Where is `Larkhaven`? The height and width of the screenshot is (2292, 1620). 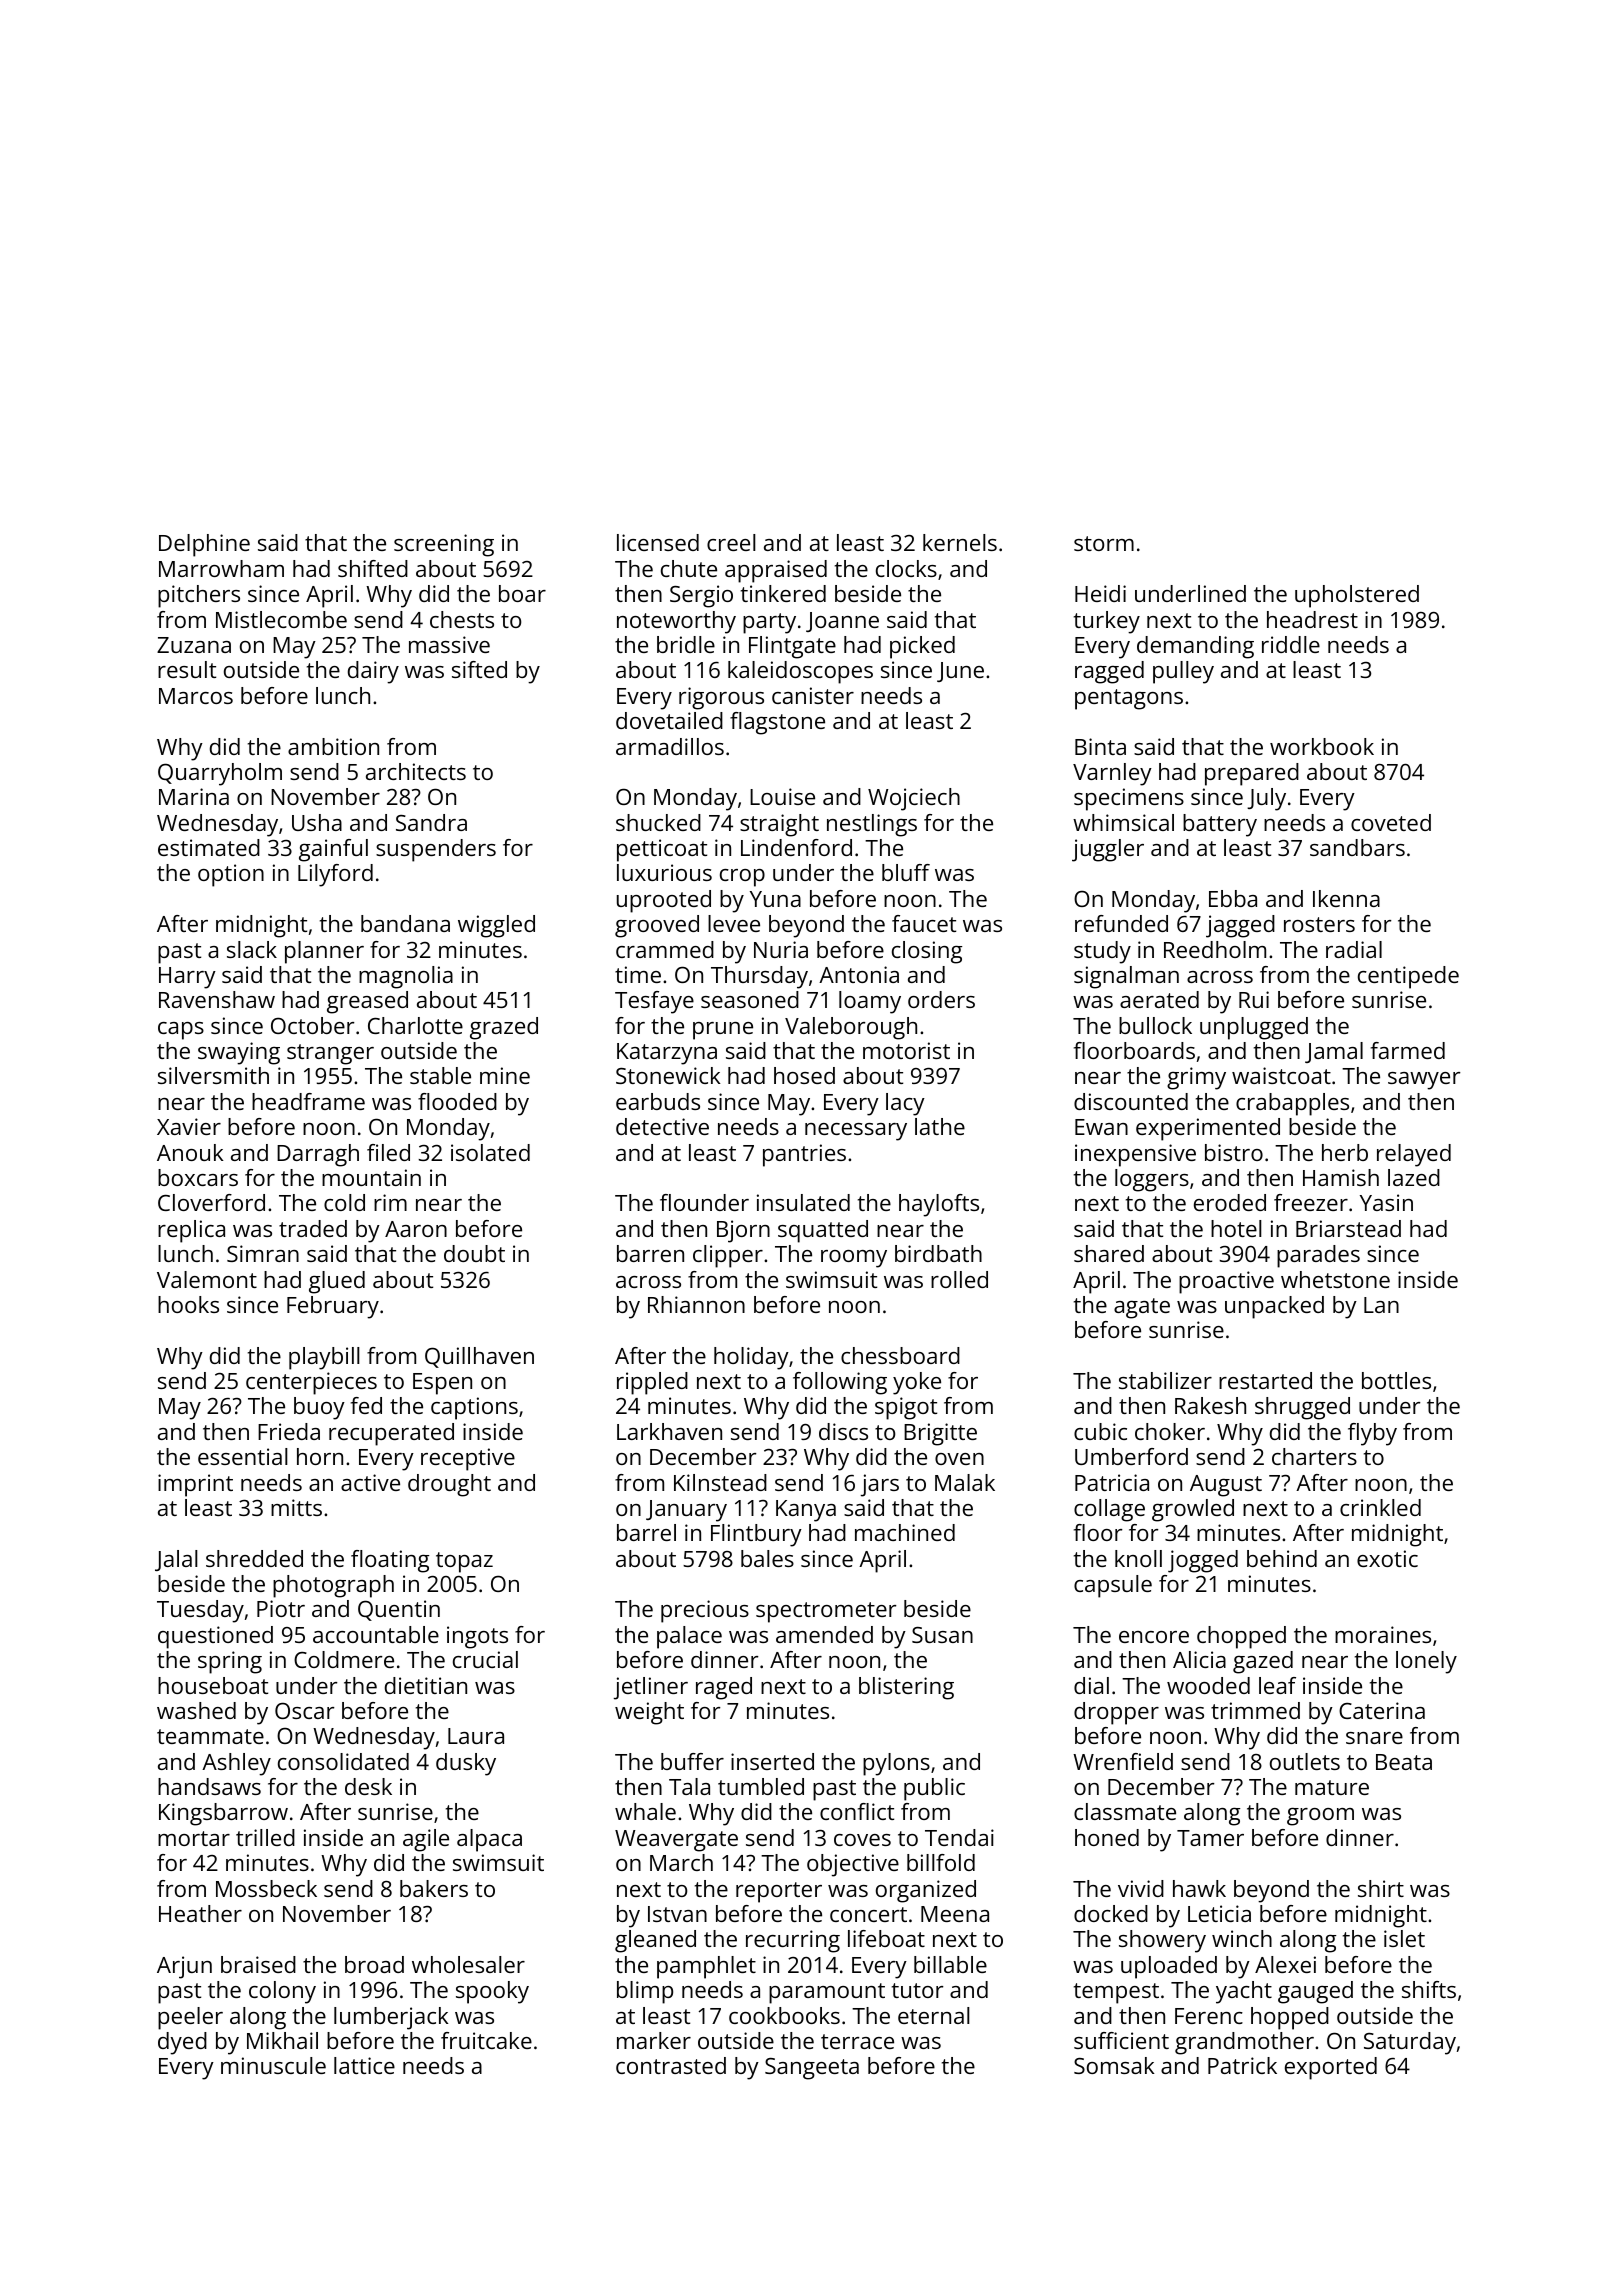
Larkhaven is located at coordinates (669, 1431).
